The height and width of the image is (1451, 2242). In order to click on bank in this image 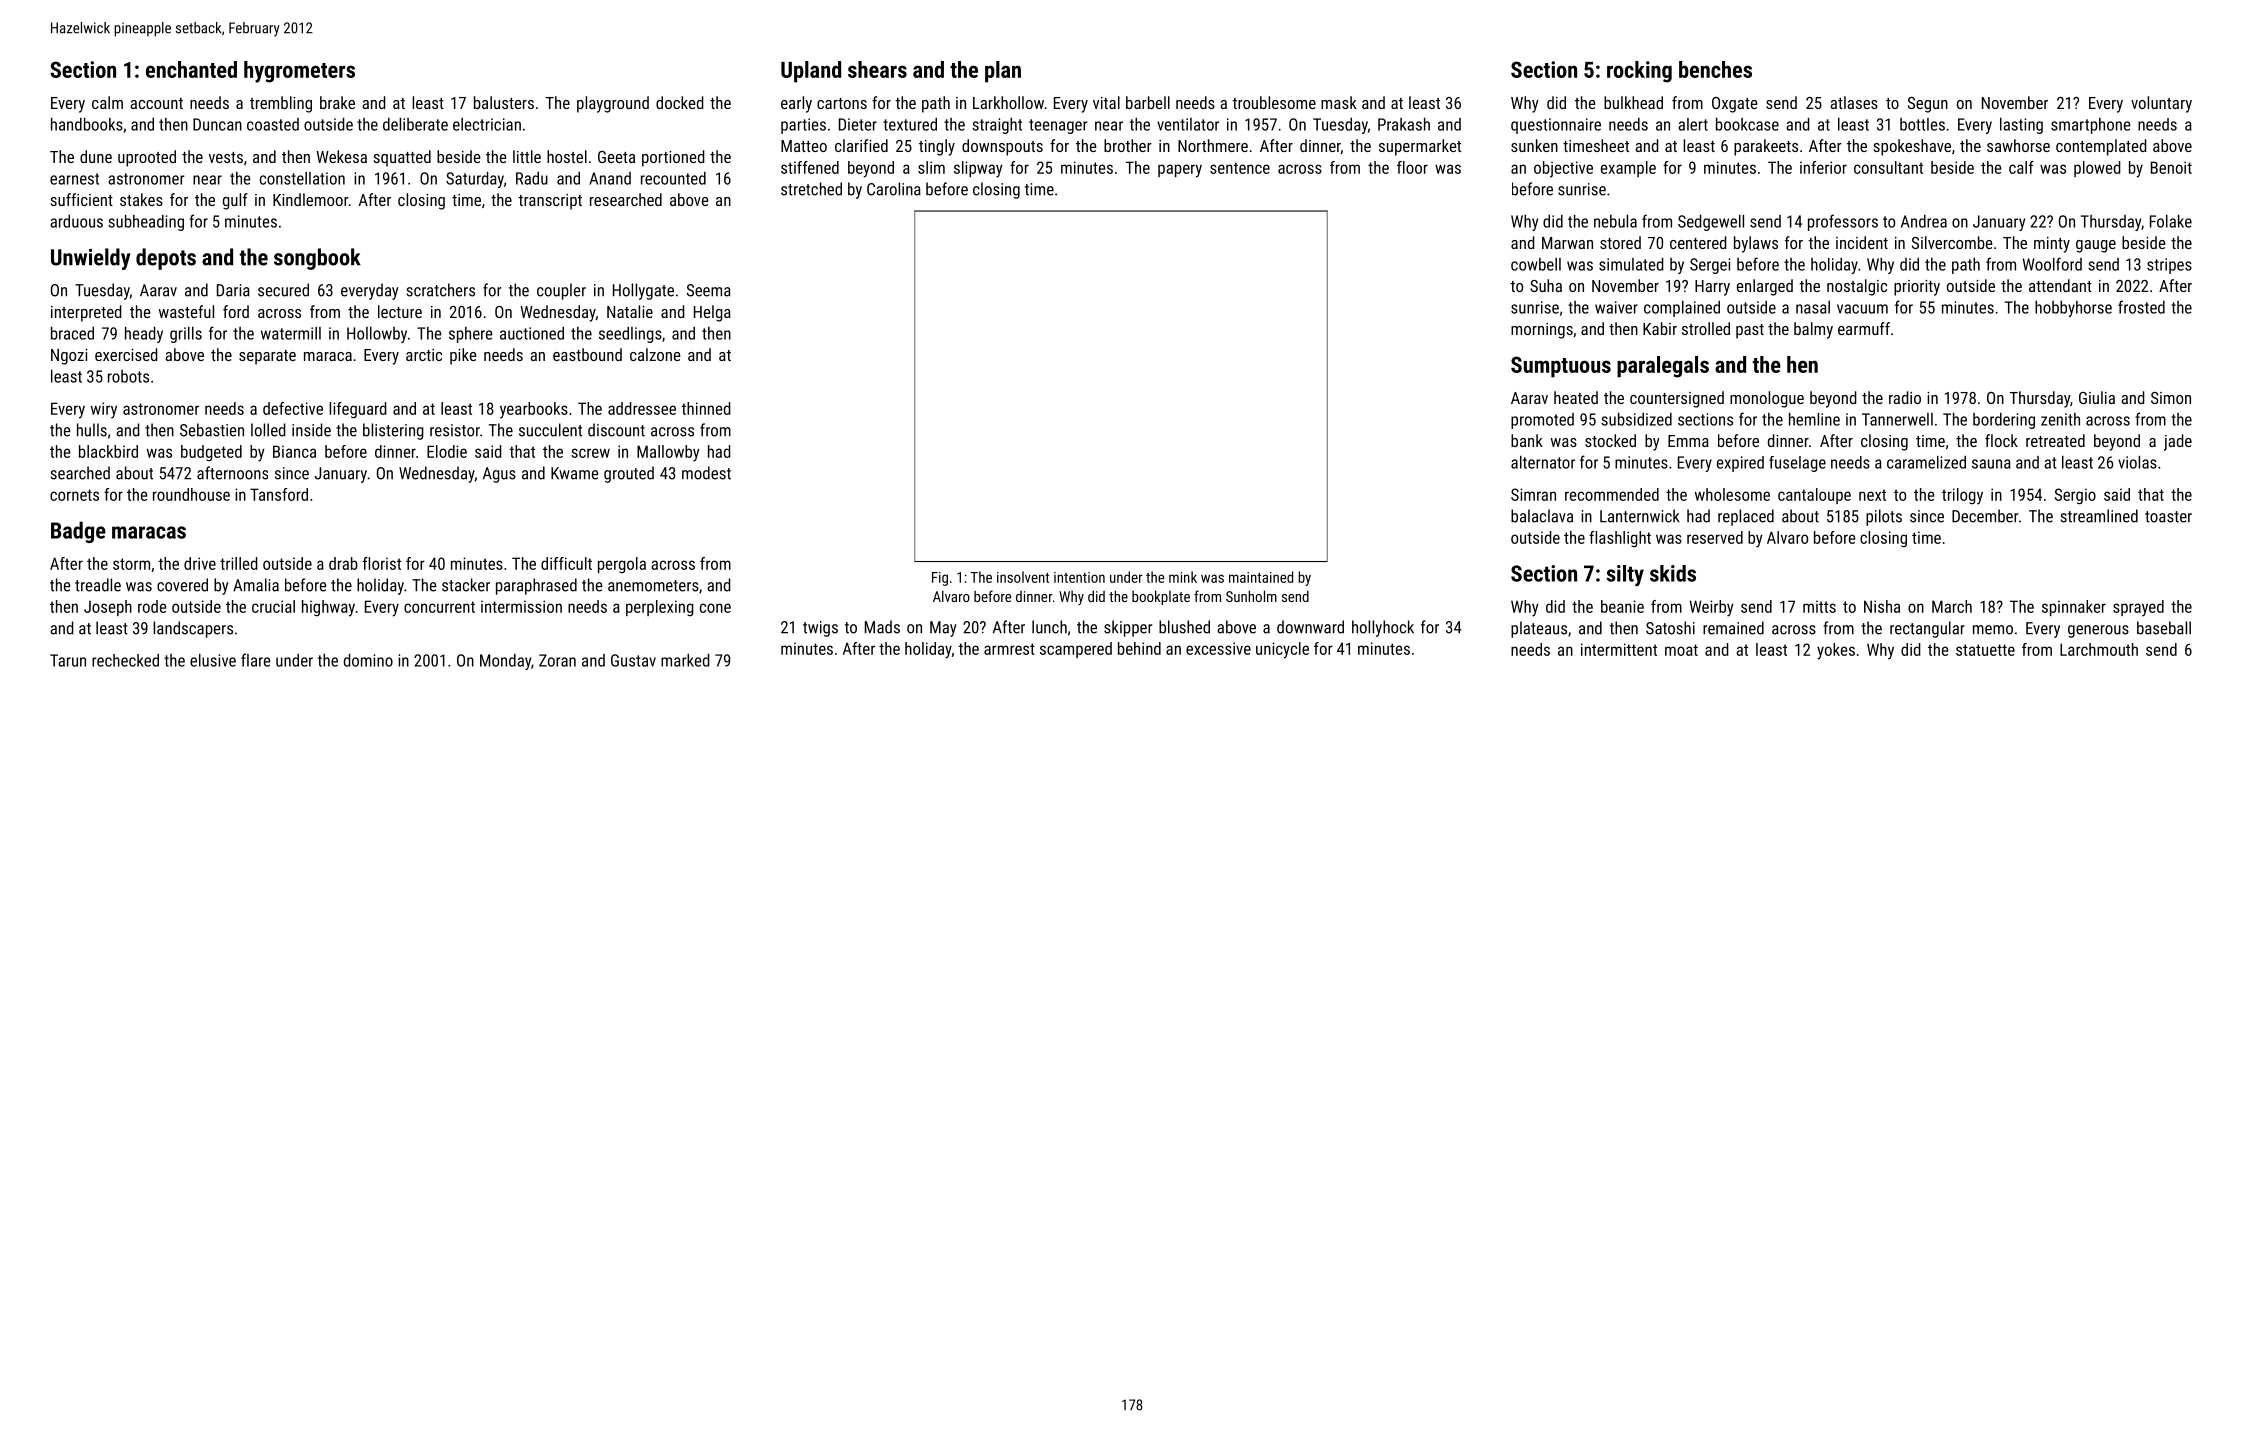, I will do `click(1527, 440)`.
